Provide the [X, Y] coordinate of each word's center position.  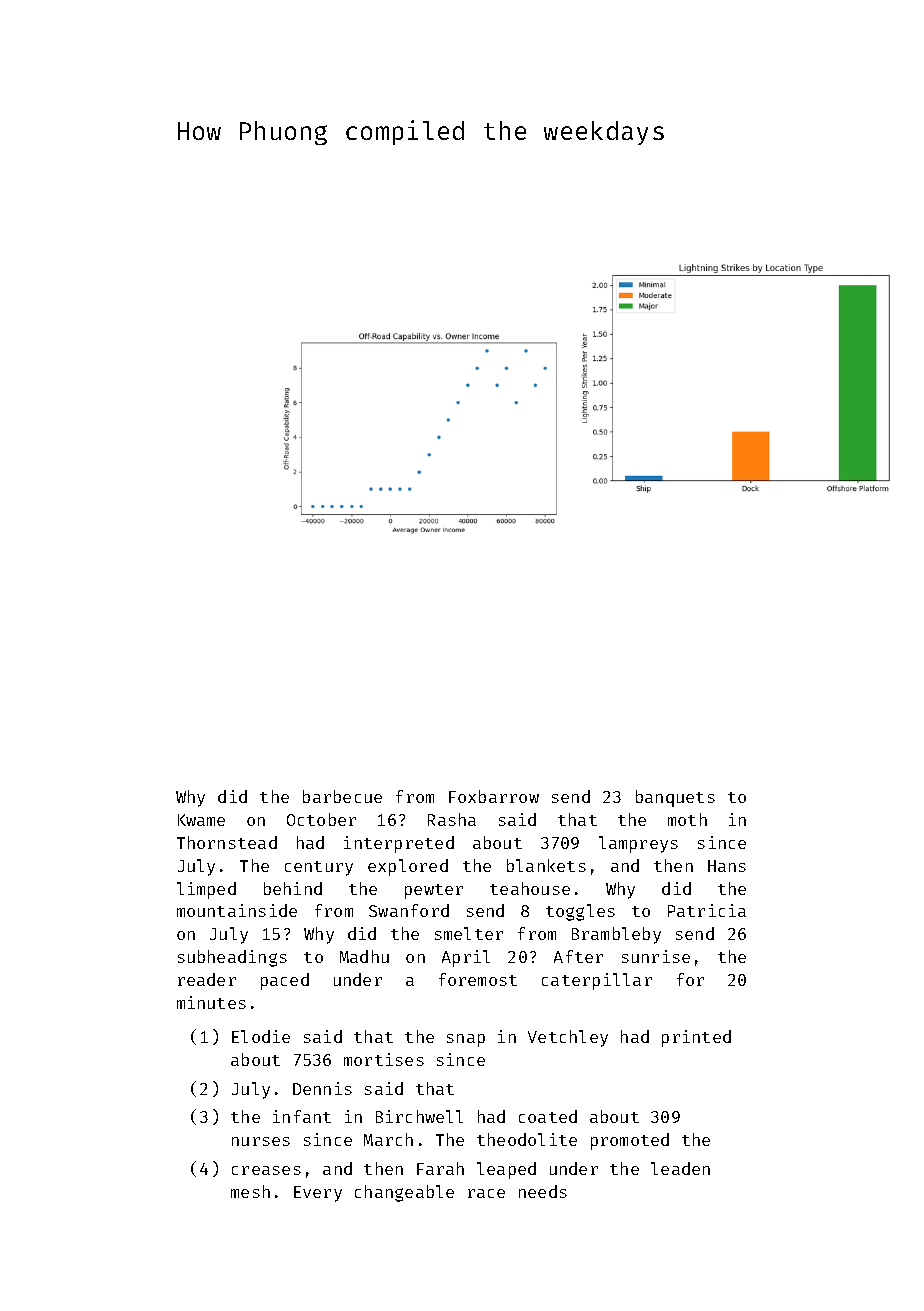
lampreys [638, 844]
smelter [469, 933]
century [319, 868]
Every [318, 1194]
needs [543, 1191]
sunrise [656, 956]
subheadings [232, 958]
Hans [727, 866]
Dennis [322, 1088]
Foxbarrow [494, 796]
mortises [384, 1059]
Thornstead [227, 842]
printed [696, 1038]
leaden [680, 1168]
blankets [546, 865]
